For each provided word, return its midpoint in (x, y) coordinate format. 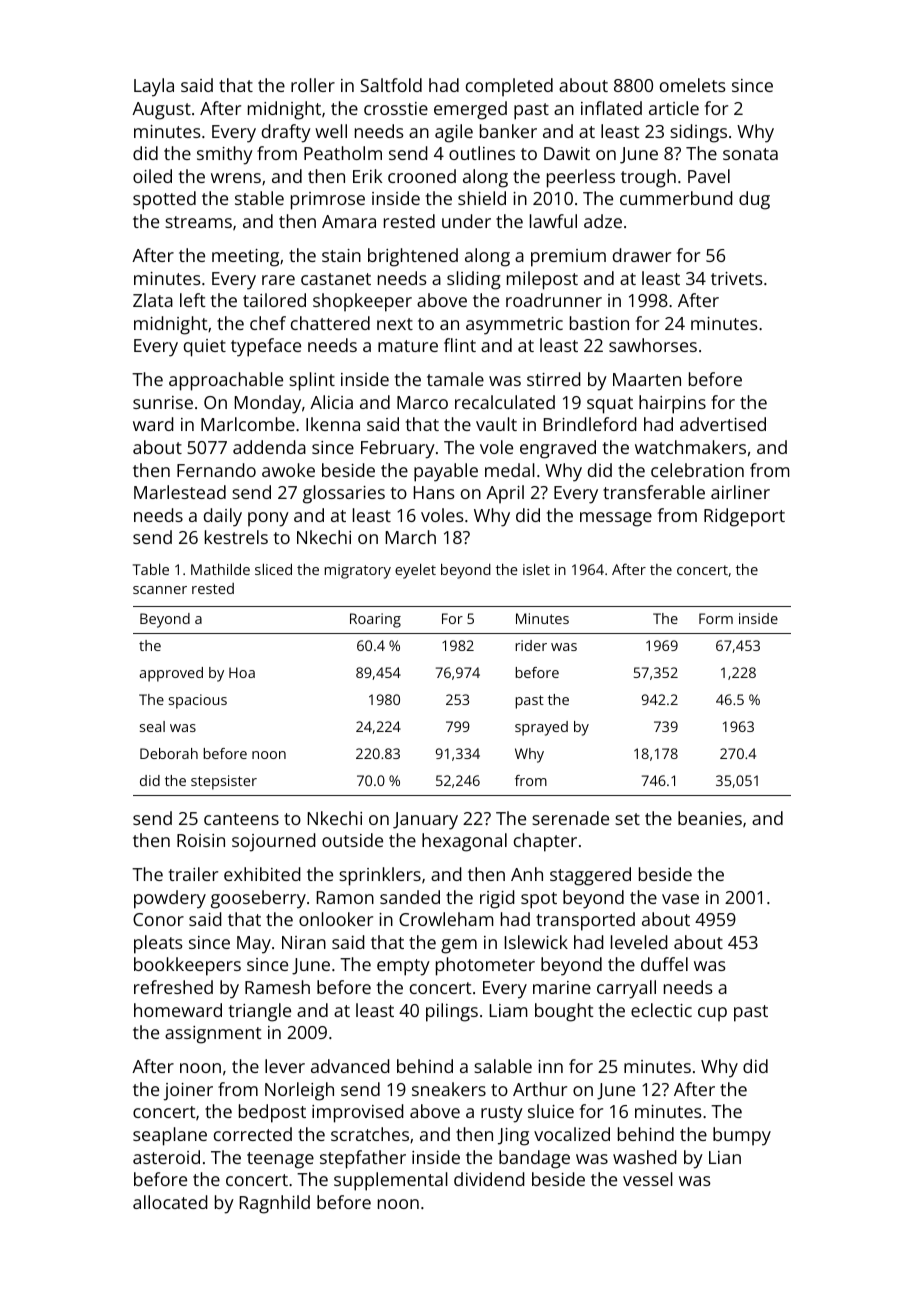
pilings (452, 1012)
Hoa (242, 672)
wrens (236, 178)
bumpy (742, 1136)
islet (536, 569)
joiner (188, 1092)
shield (482, 198)
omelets (693, 85)
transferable (654, 492)
